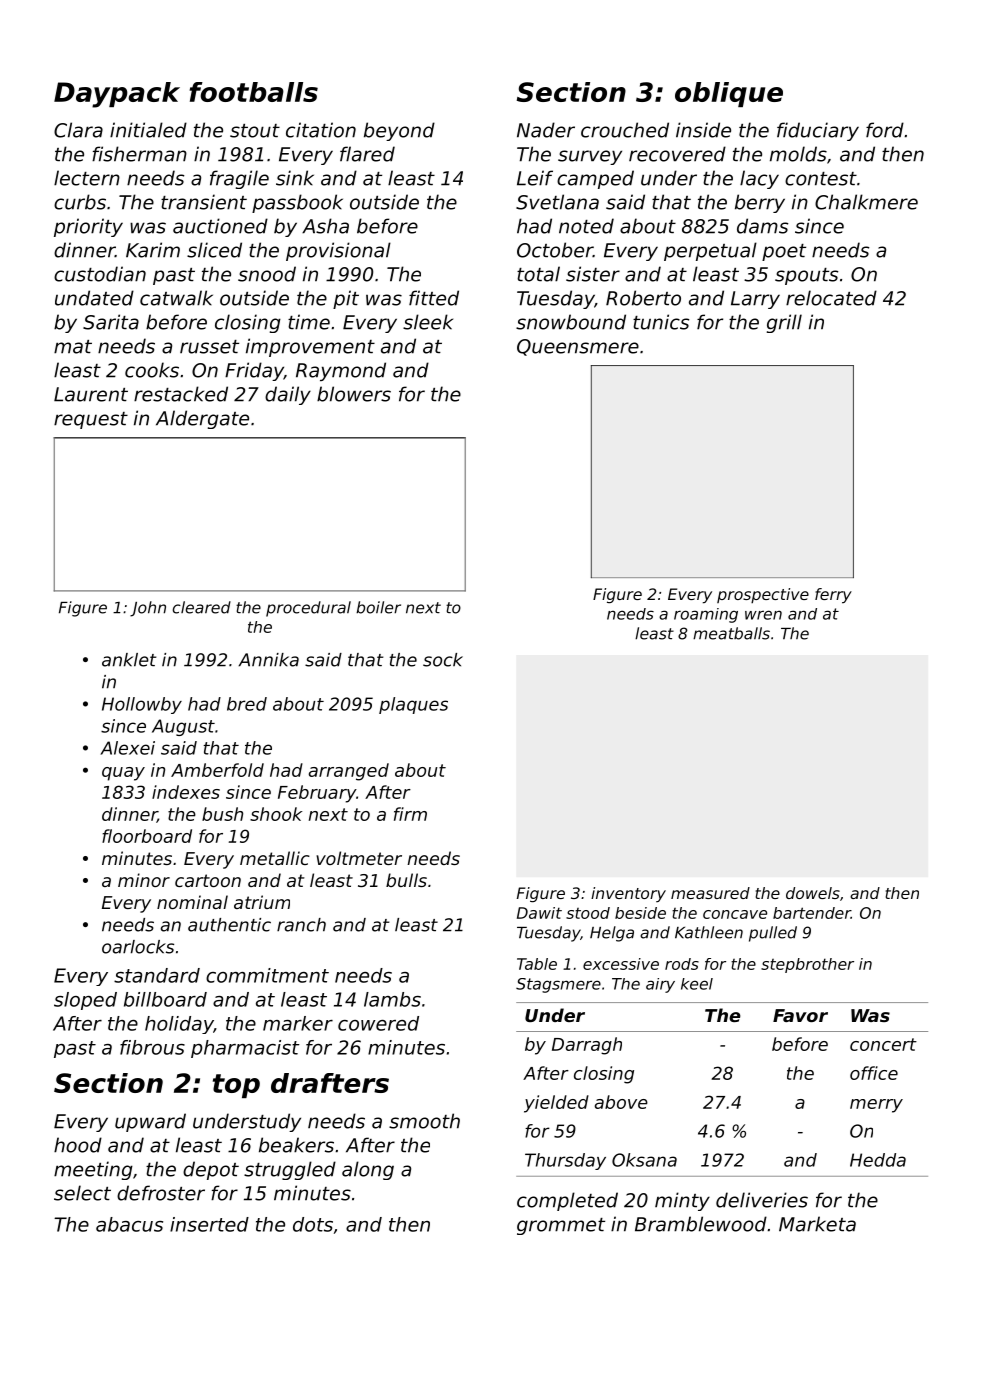  What do you see at coordinates (413, 705) in the page?
I see `plaques` at bounding box center [413, 705].
